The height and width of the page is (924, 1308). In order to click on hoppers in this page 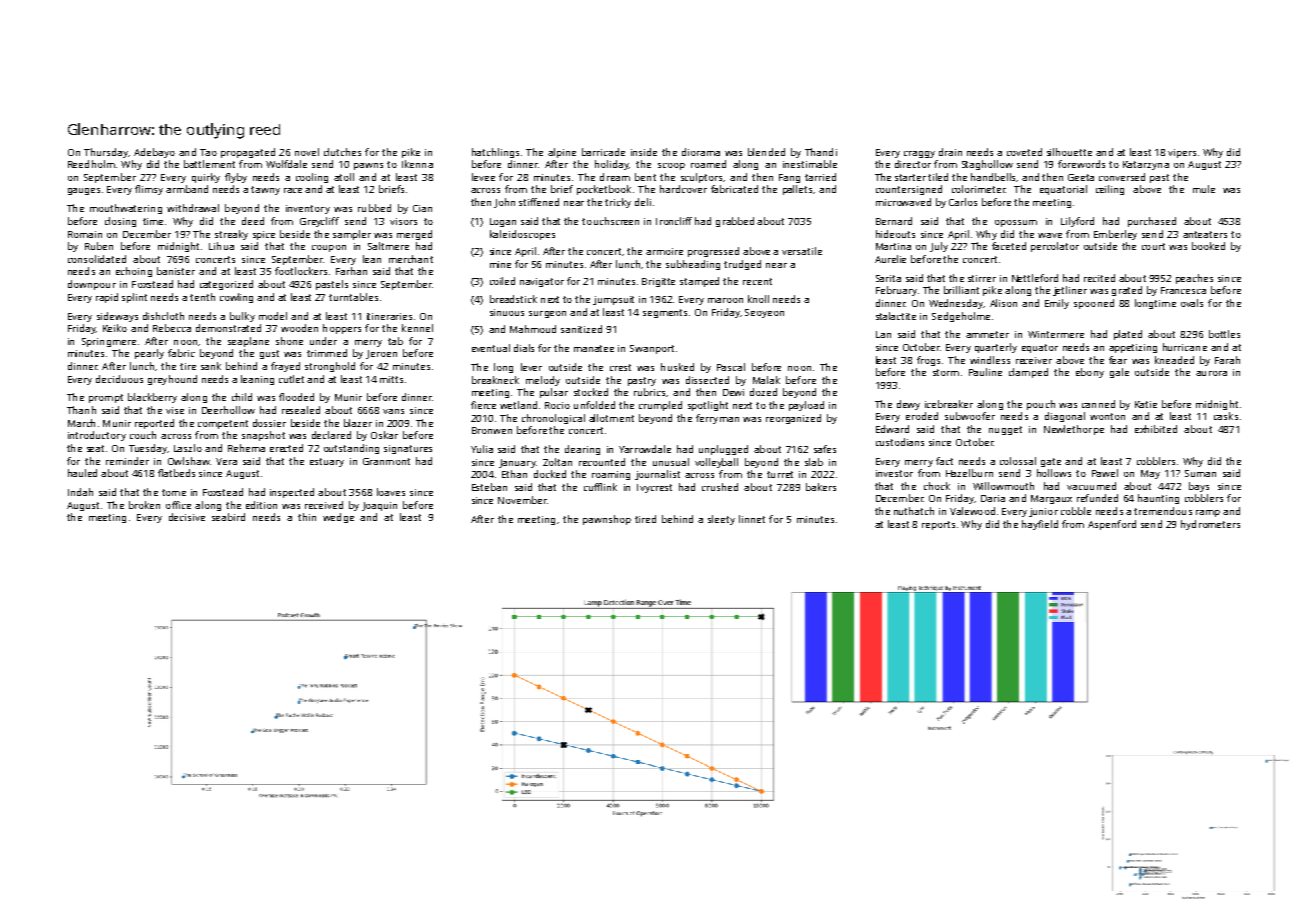, I will do `click(342, 329)`.
